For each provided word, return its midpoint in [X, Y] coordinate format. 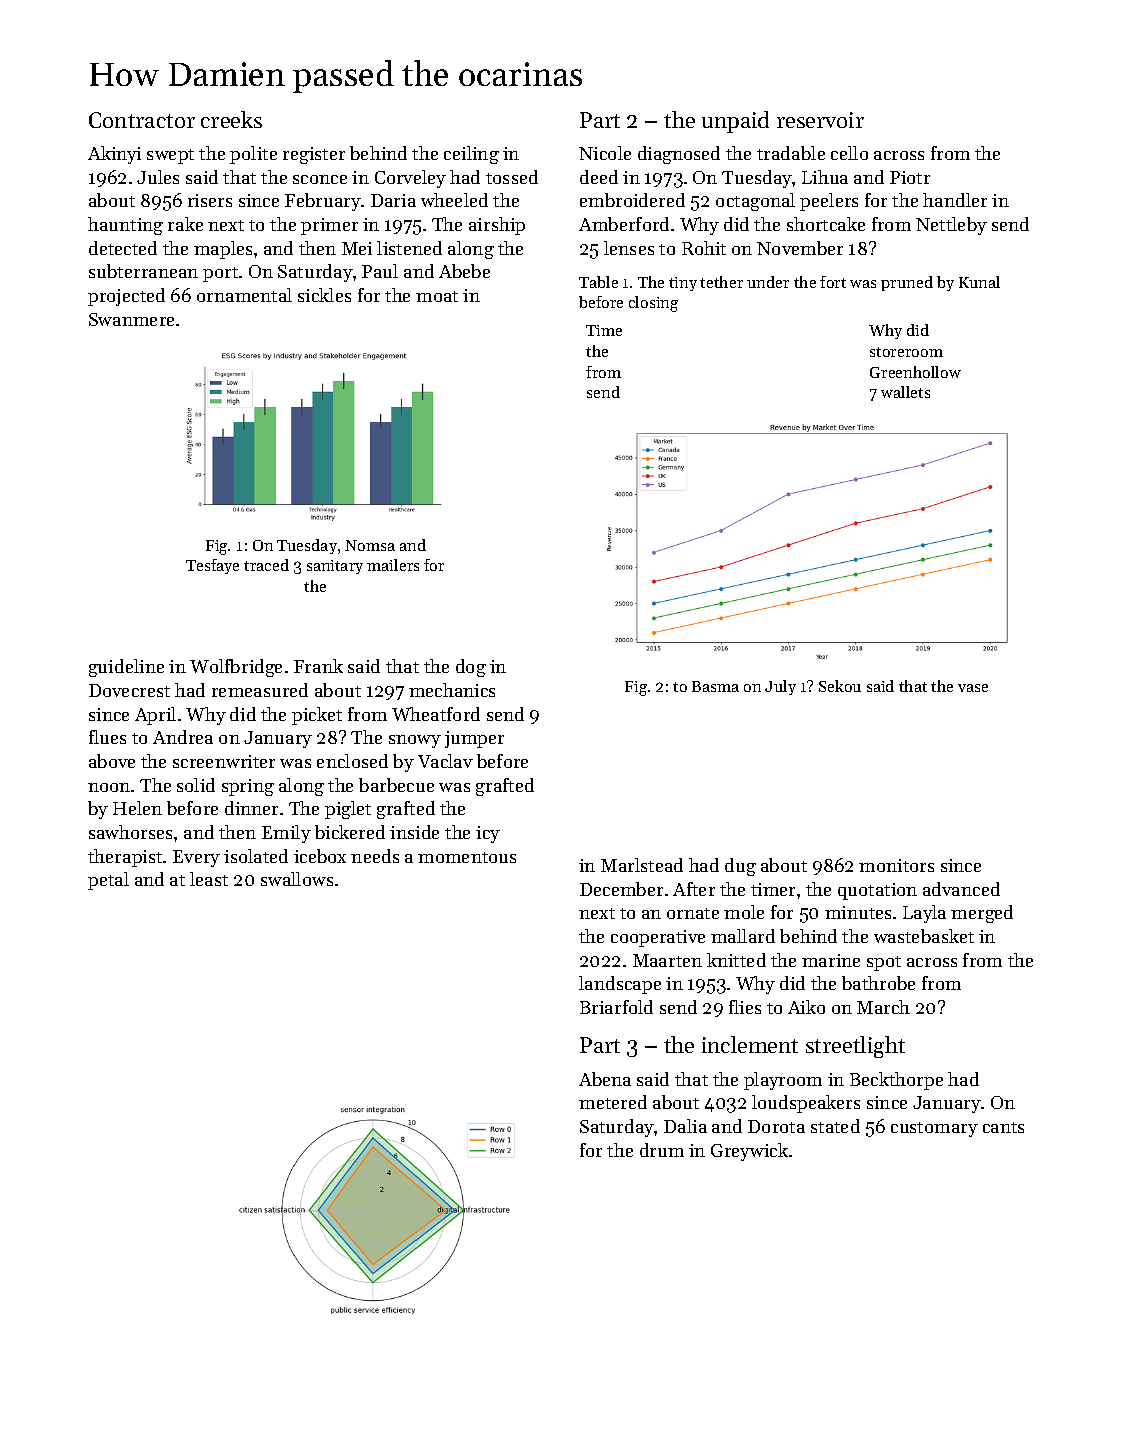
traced [266, 565]
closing [653, 304]
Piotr [910, 177]
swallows [297, 879]
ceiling [471, 155]
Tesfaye [212, 566]
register [314, 155]
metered [613, 1102]
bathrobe [878, 983]
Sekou [840, 686]
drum [662, 1150]
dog [471, 668]
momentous [467, 857]
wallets [905, 392]
